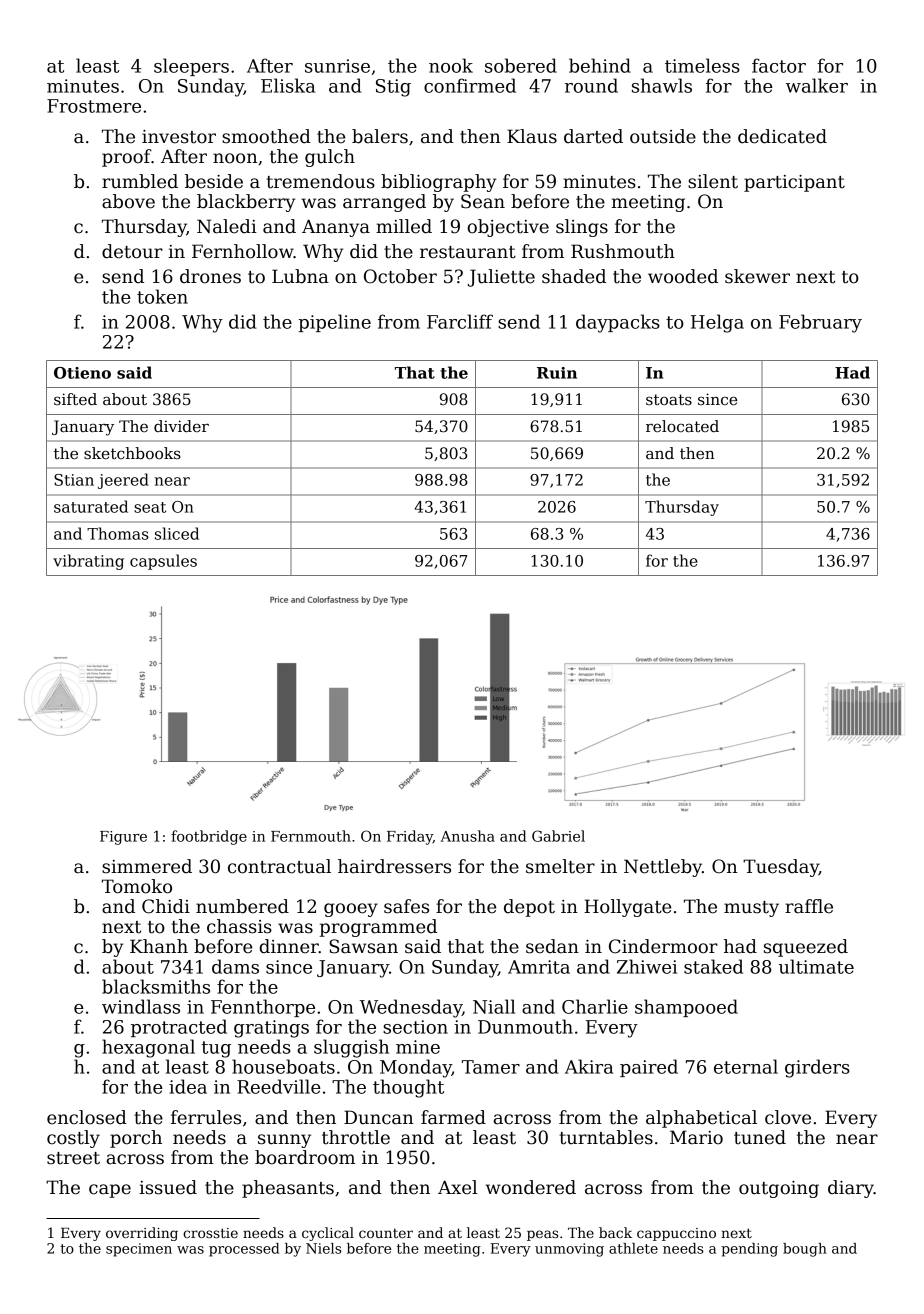 The height and width of the document is (1314, 924). I want to click on factor, so click(779, 65).
